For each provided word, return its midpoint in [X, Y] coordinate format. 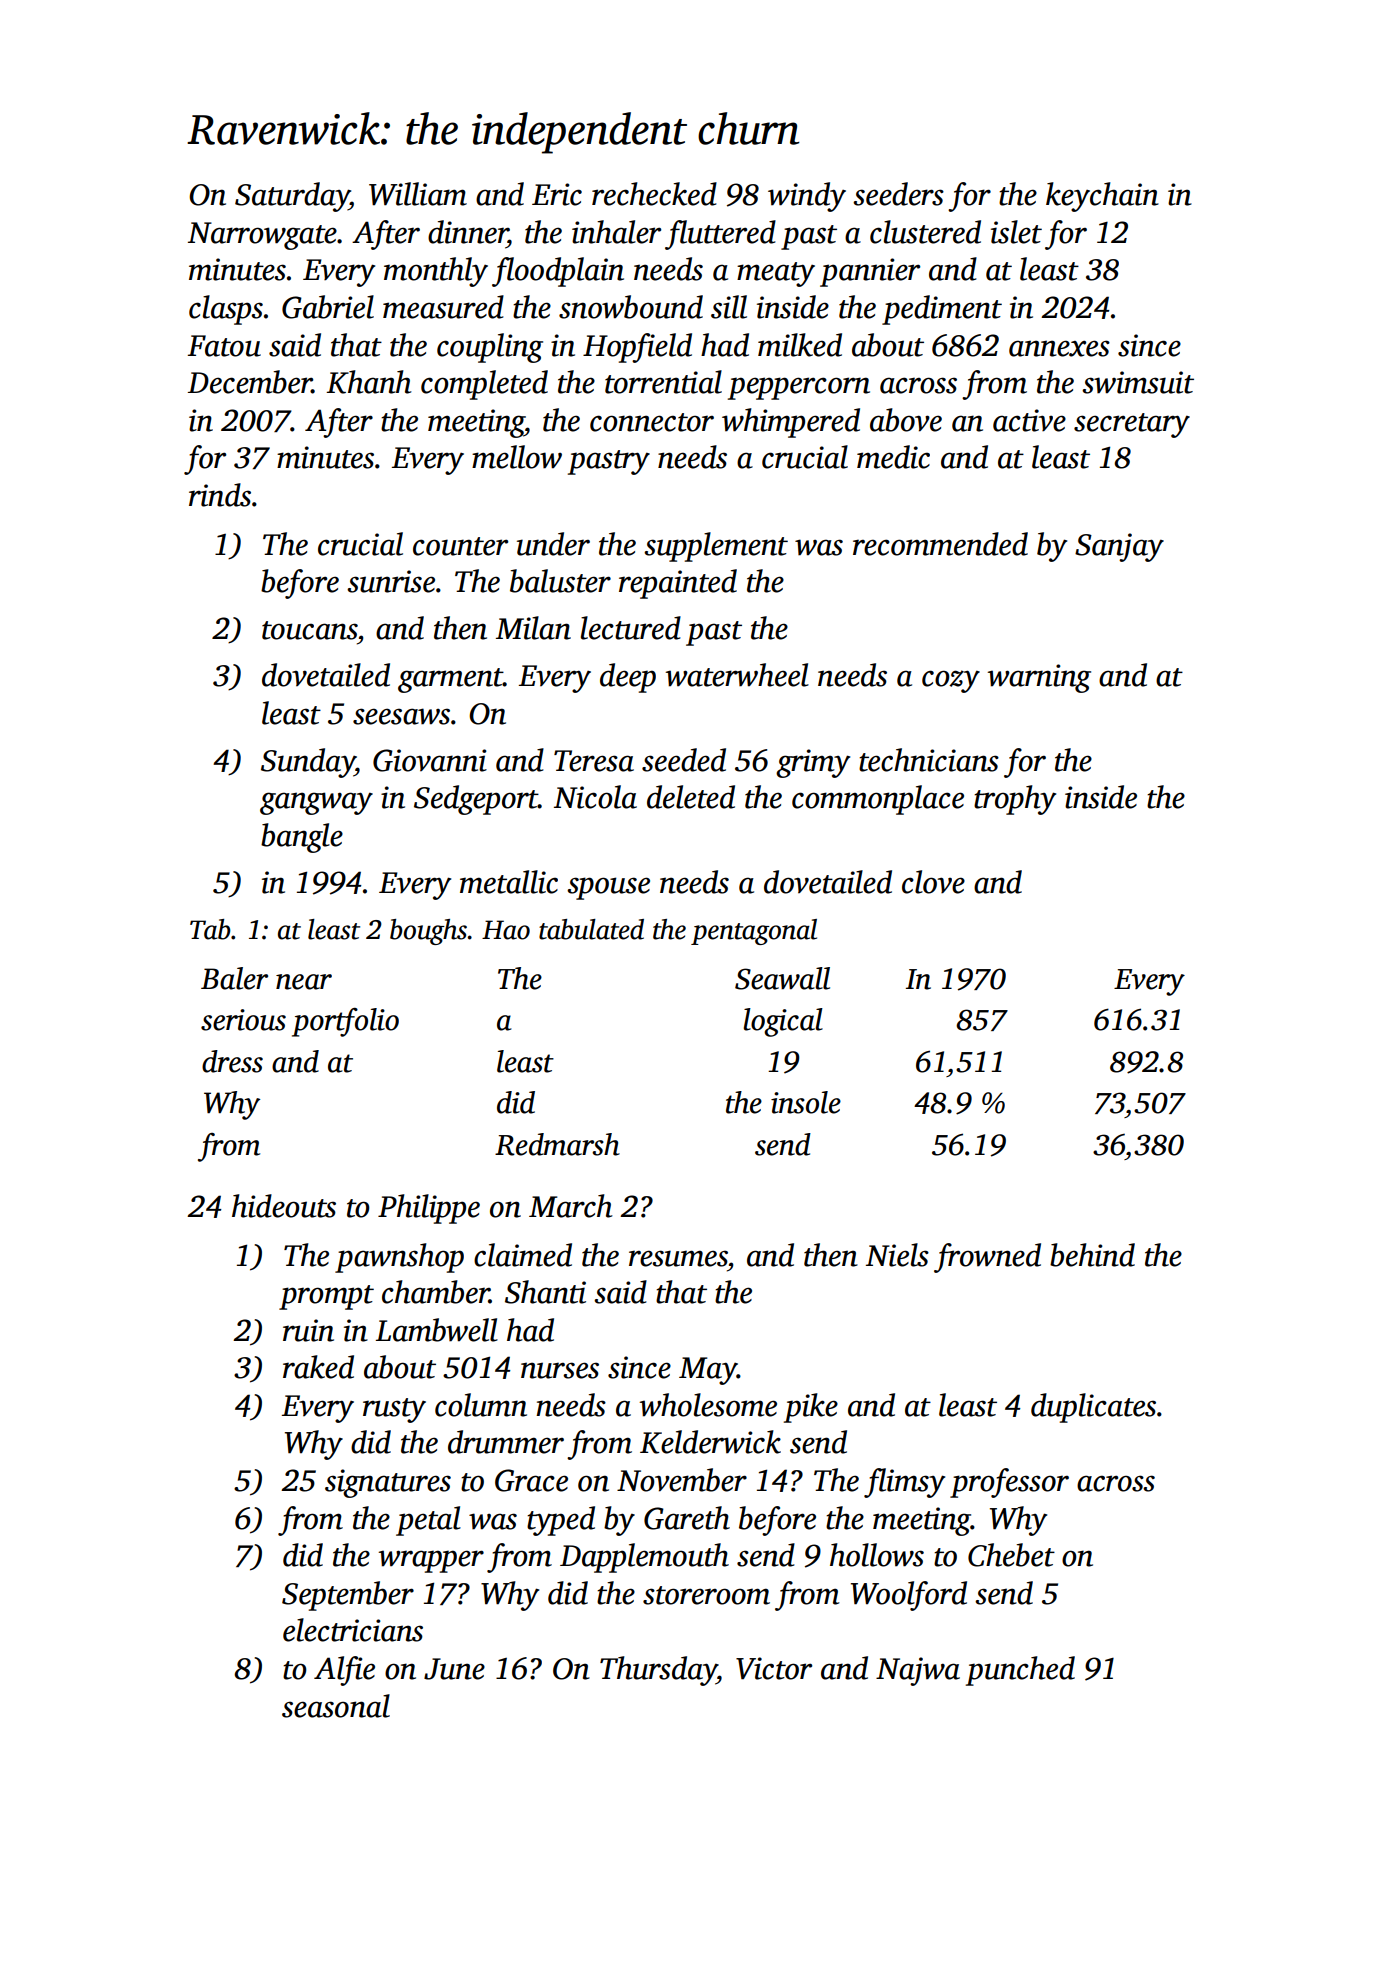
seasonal [336, 1706]
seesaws [401, 716]
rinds [220, 495]
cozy [951, 681]
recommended [940, 544]
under [553, 544]
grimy [813, 763]
